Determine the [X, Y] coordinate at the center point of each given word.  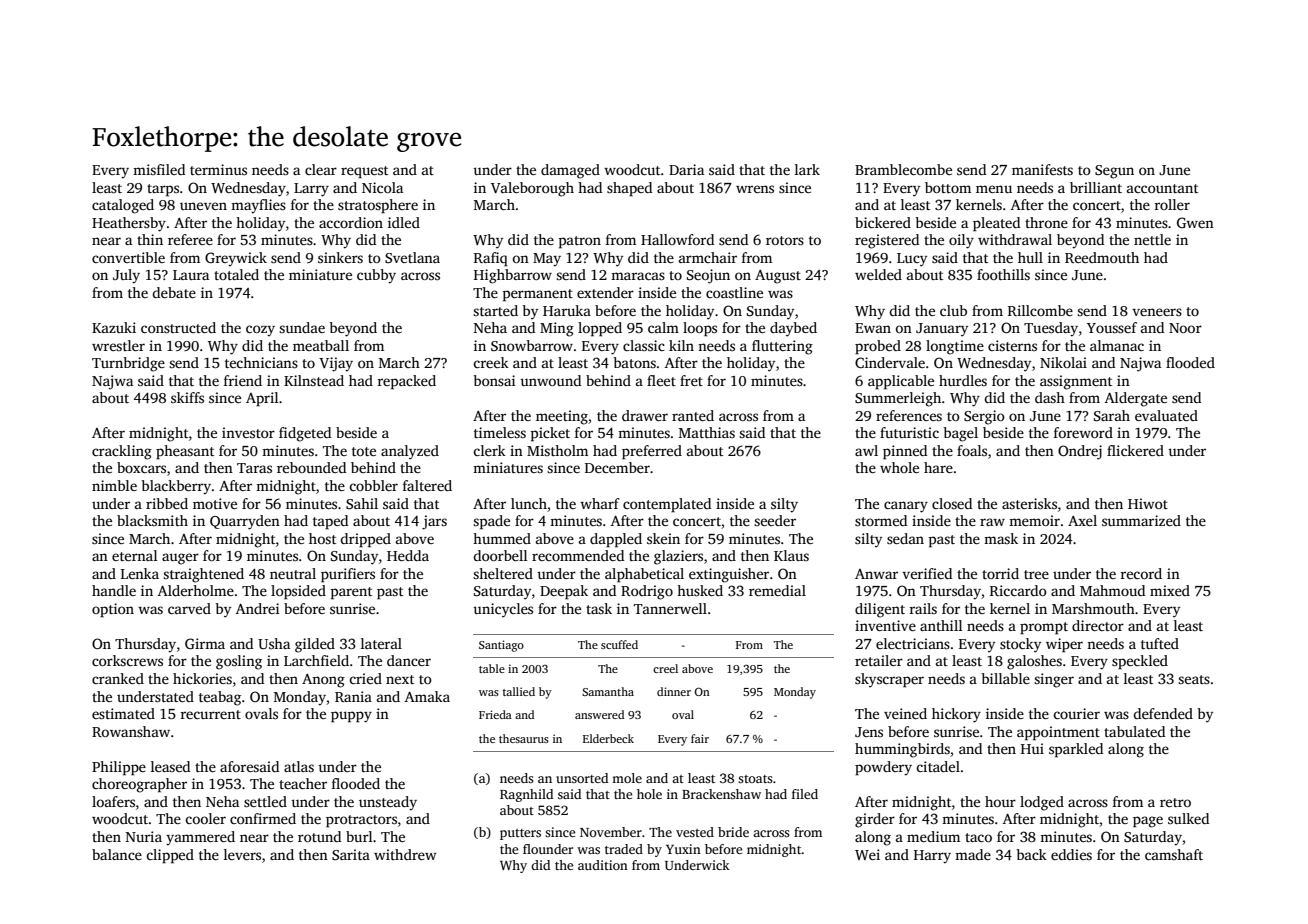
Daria [686, 169]
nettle [1152, 239]
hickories [202, 678]
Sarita [351, 854]
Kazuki [114, 327]
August [778, 277]
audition [603, 865]
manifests [1042, 169]
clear [321, 169]
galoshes [1034, 662]
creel [665, 668]
